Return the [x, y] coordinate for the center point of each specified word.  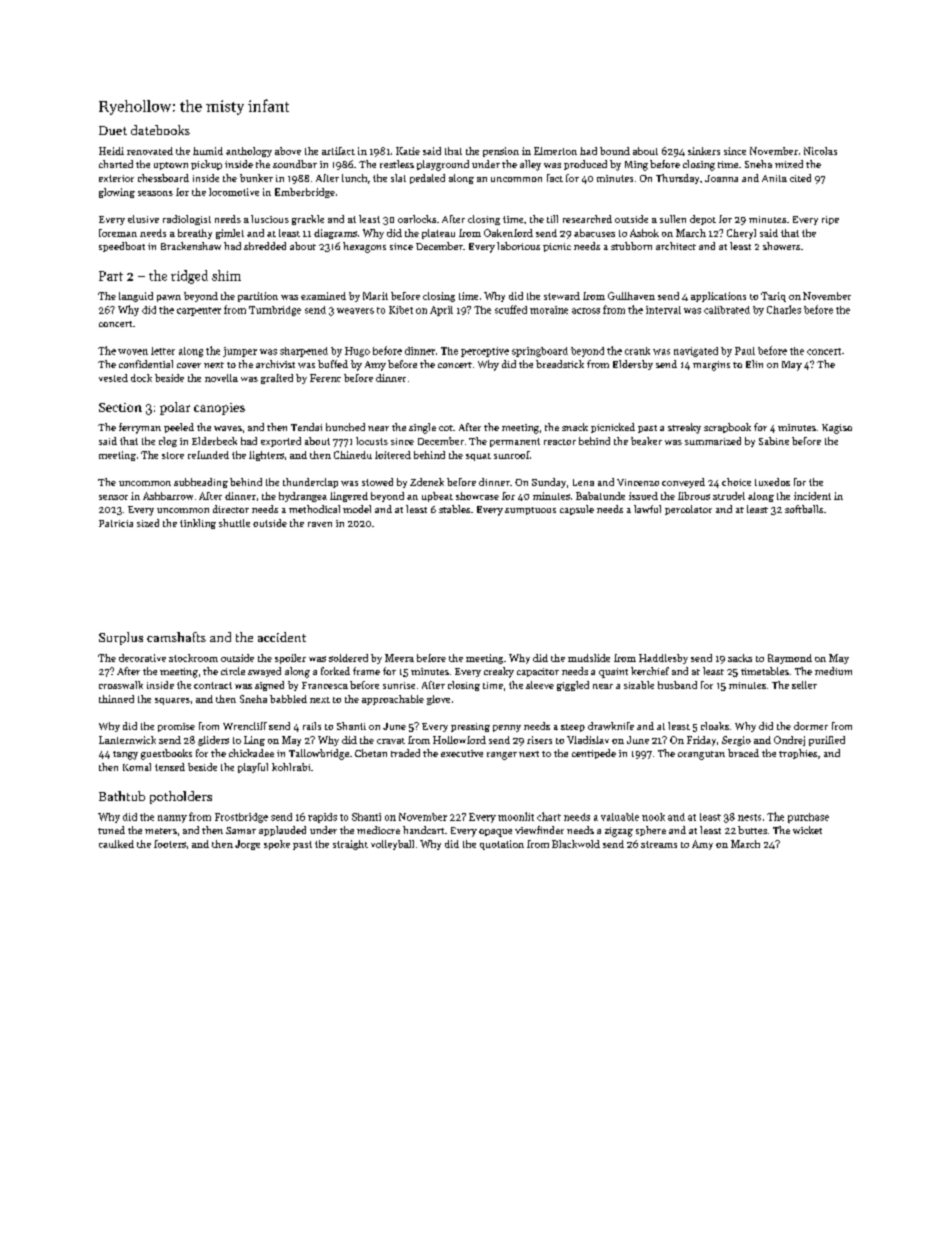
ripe [830, 220]
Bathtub [122, 796]
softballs [804, 509]
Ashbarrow [168, 496]
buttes [752, 830]
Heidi [111, 151]
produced [585, 165]
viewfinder [539, 830]
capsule [577, 510]
